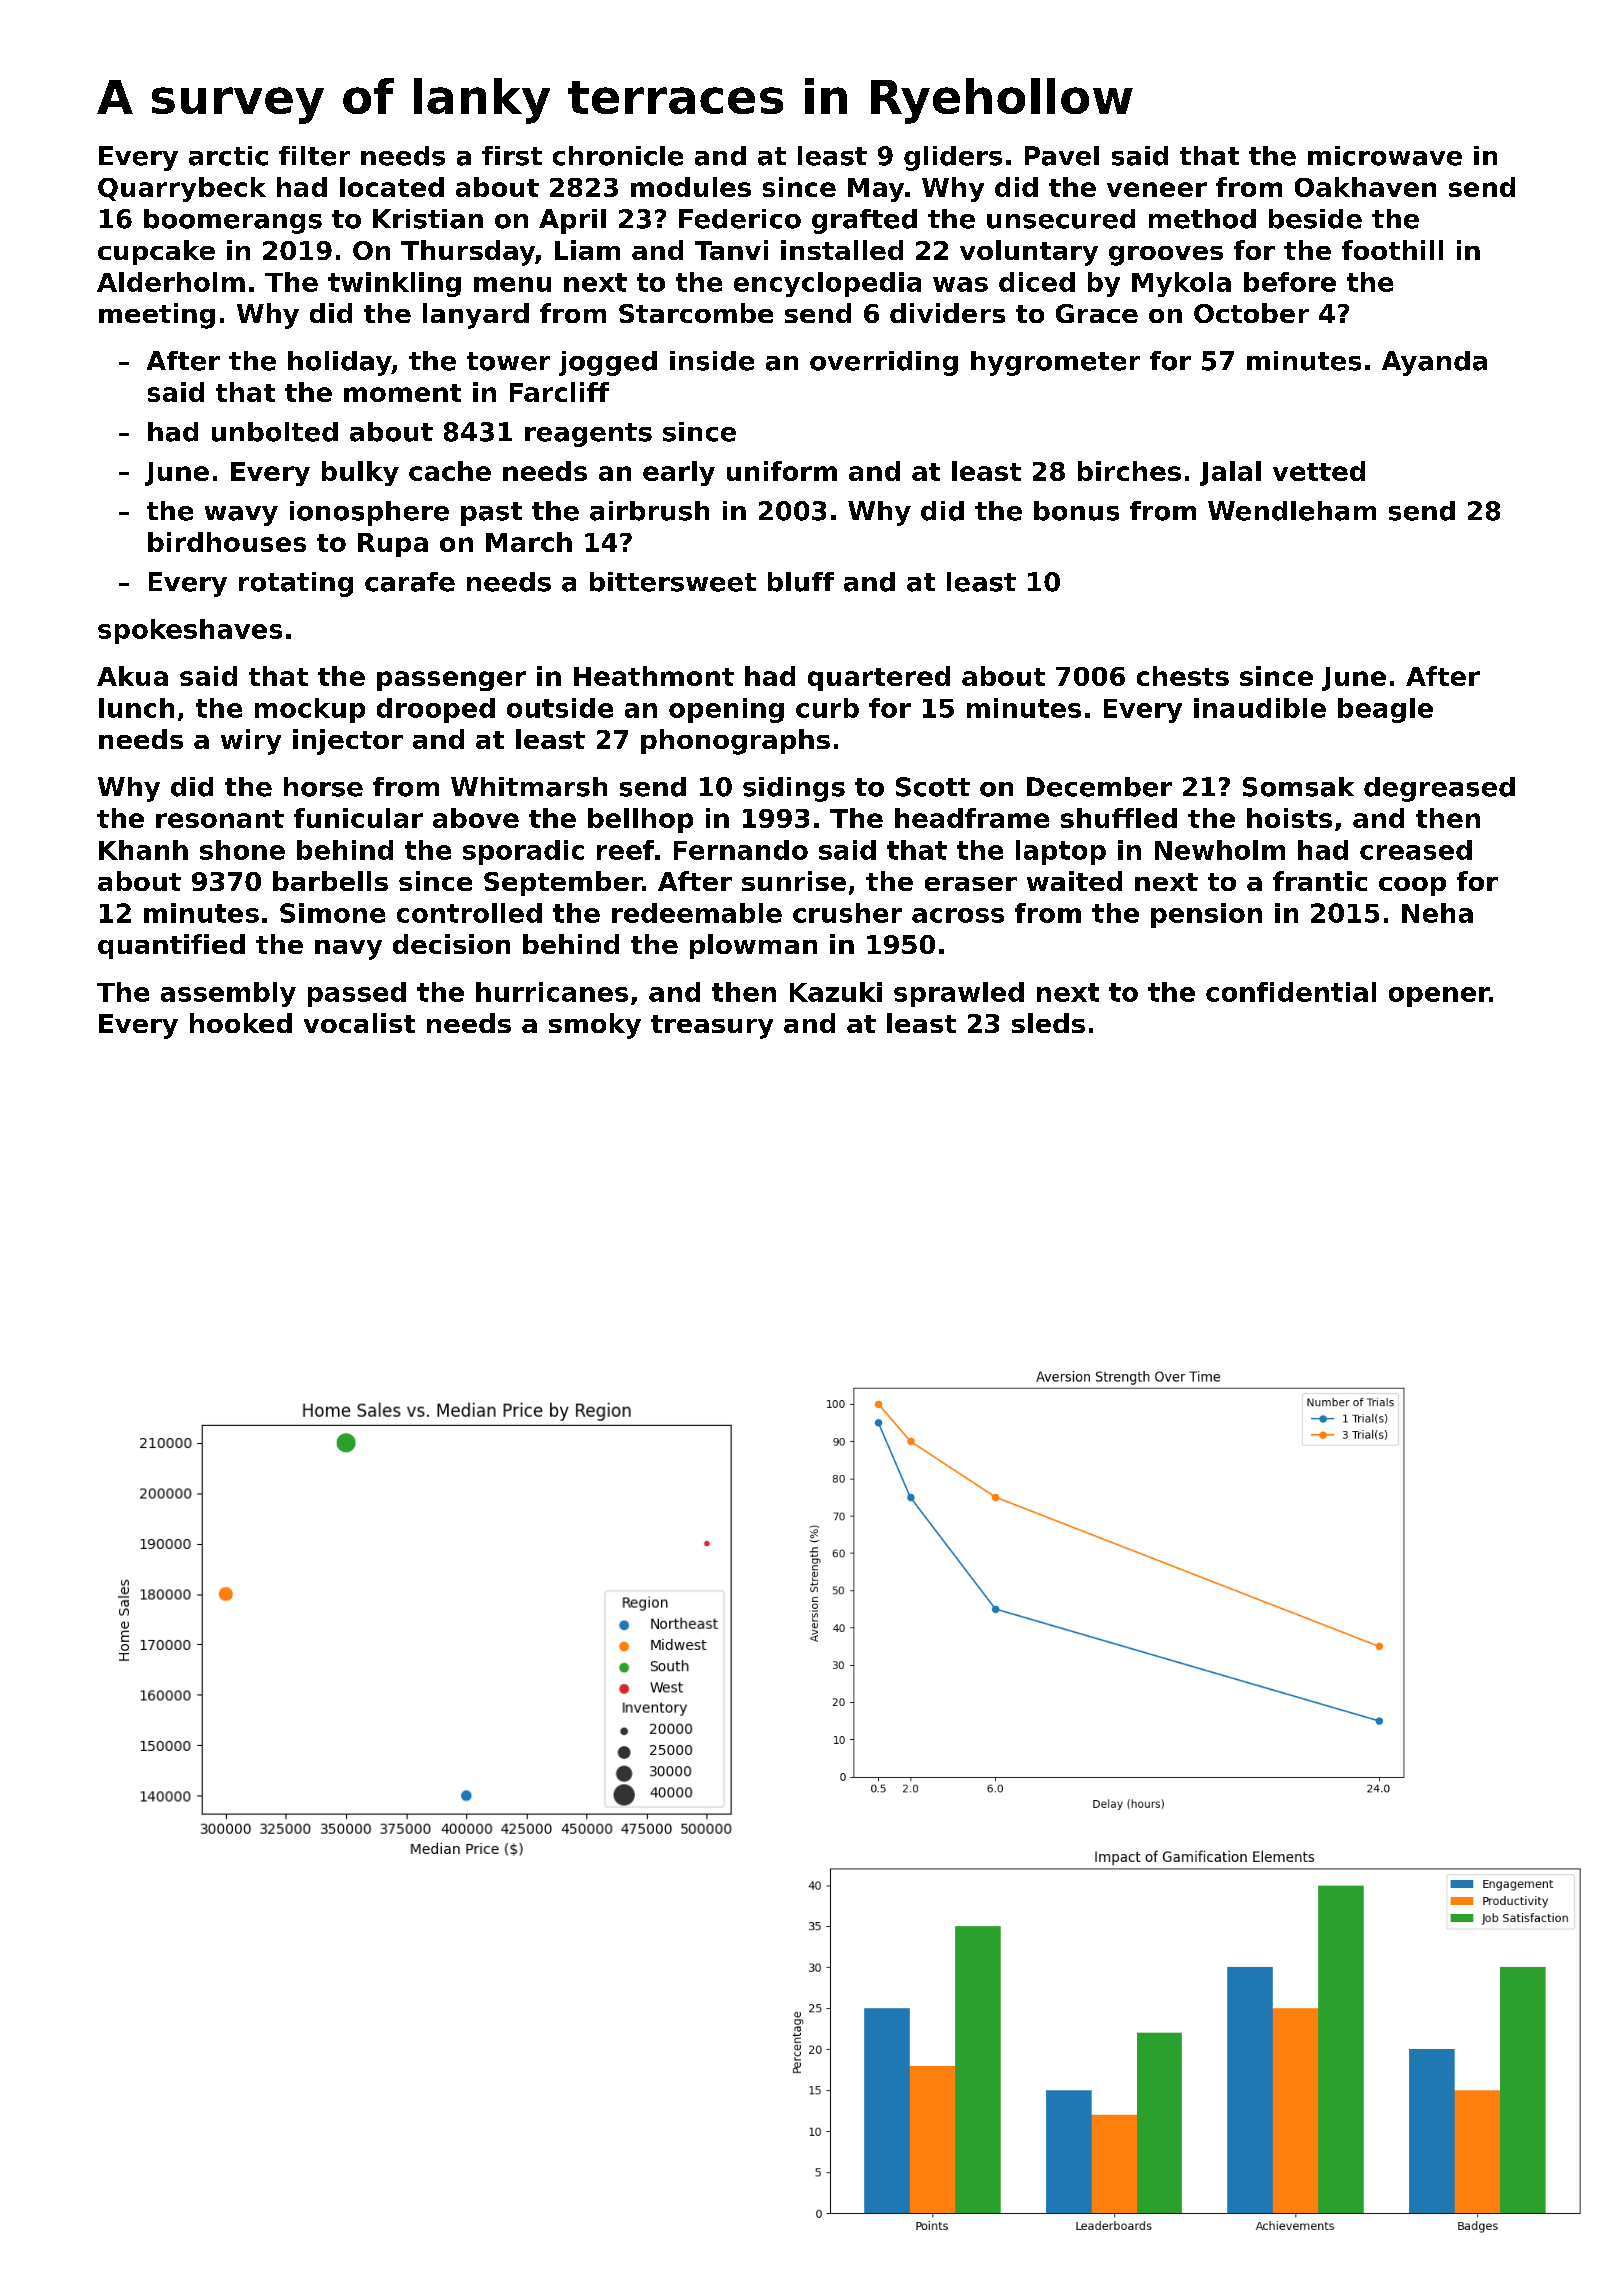 This screenshot has width=1620, height=2292. Describe the element at coordinates (369, 513) in the screenshot. I see `ionosphere` at that location.
